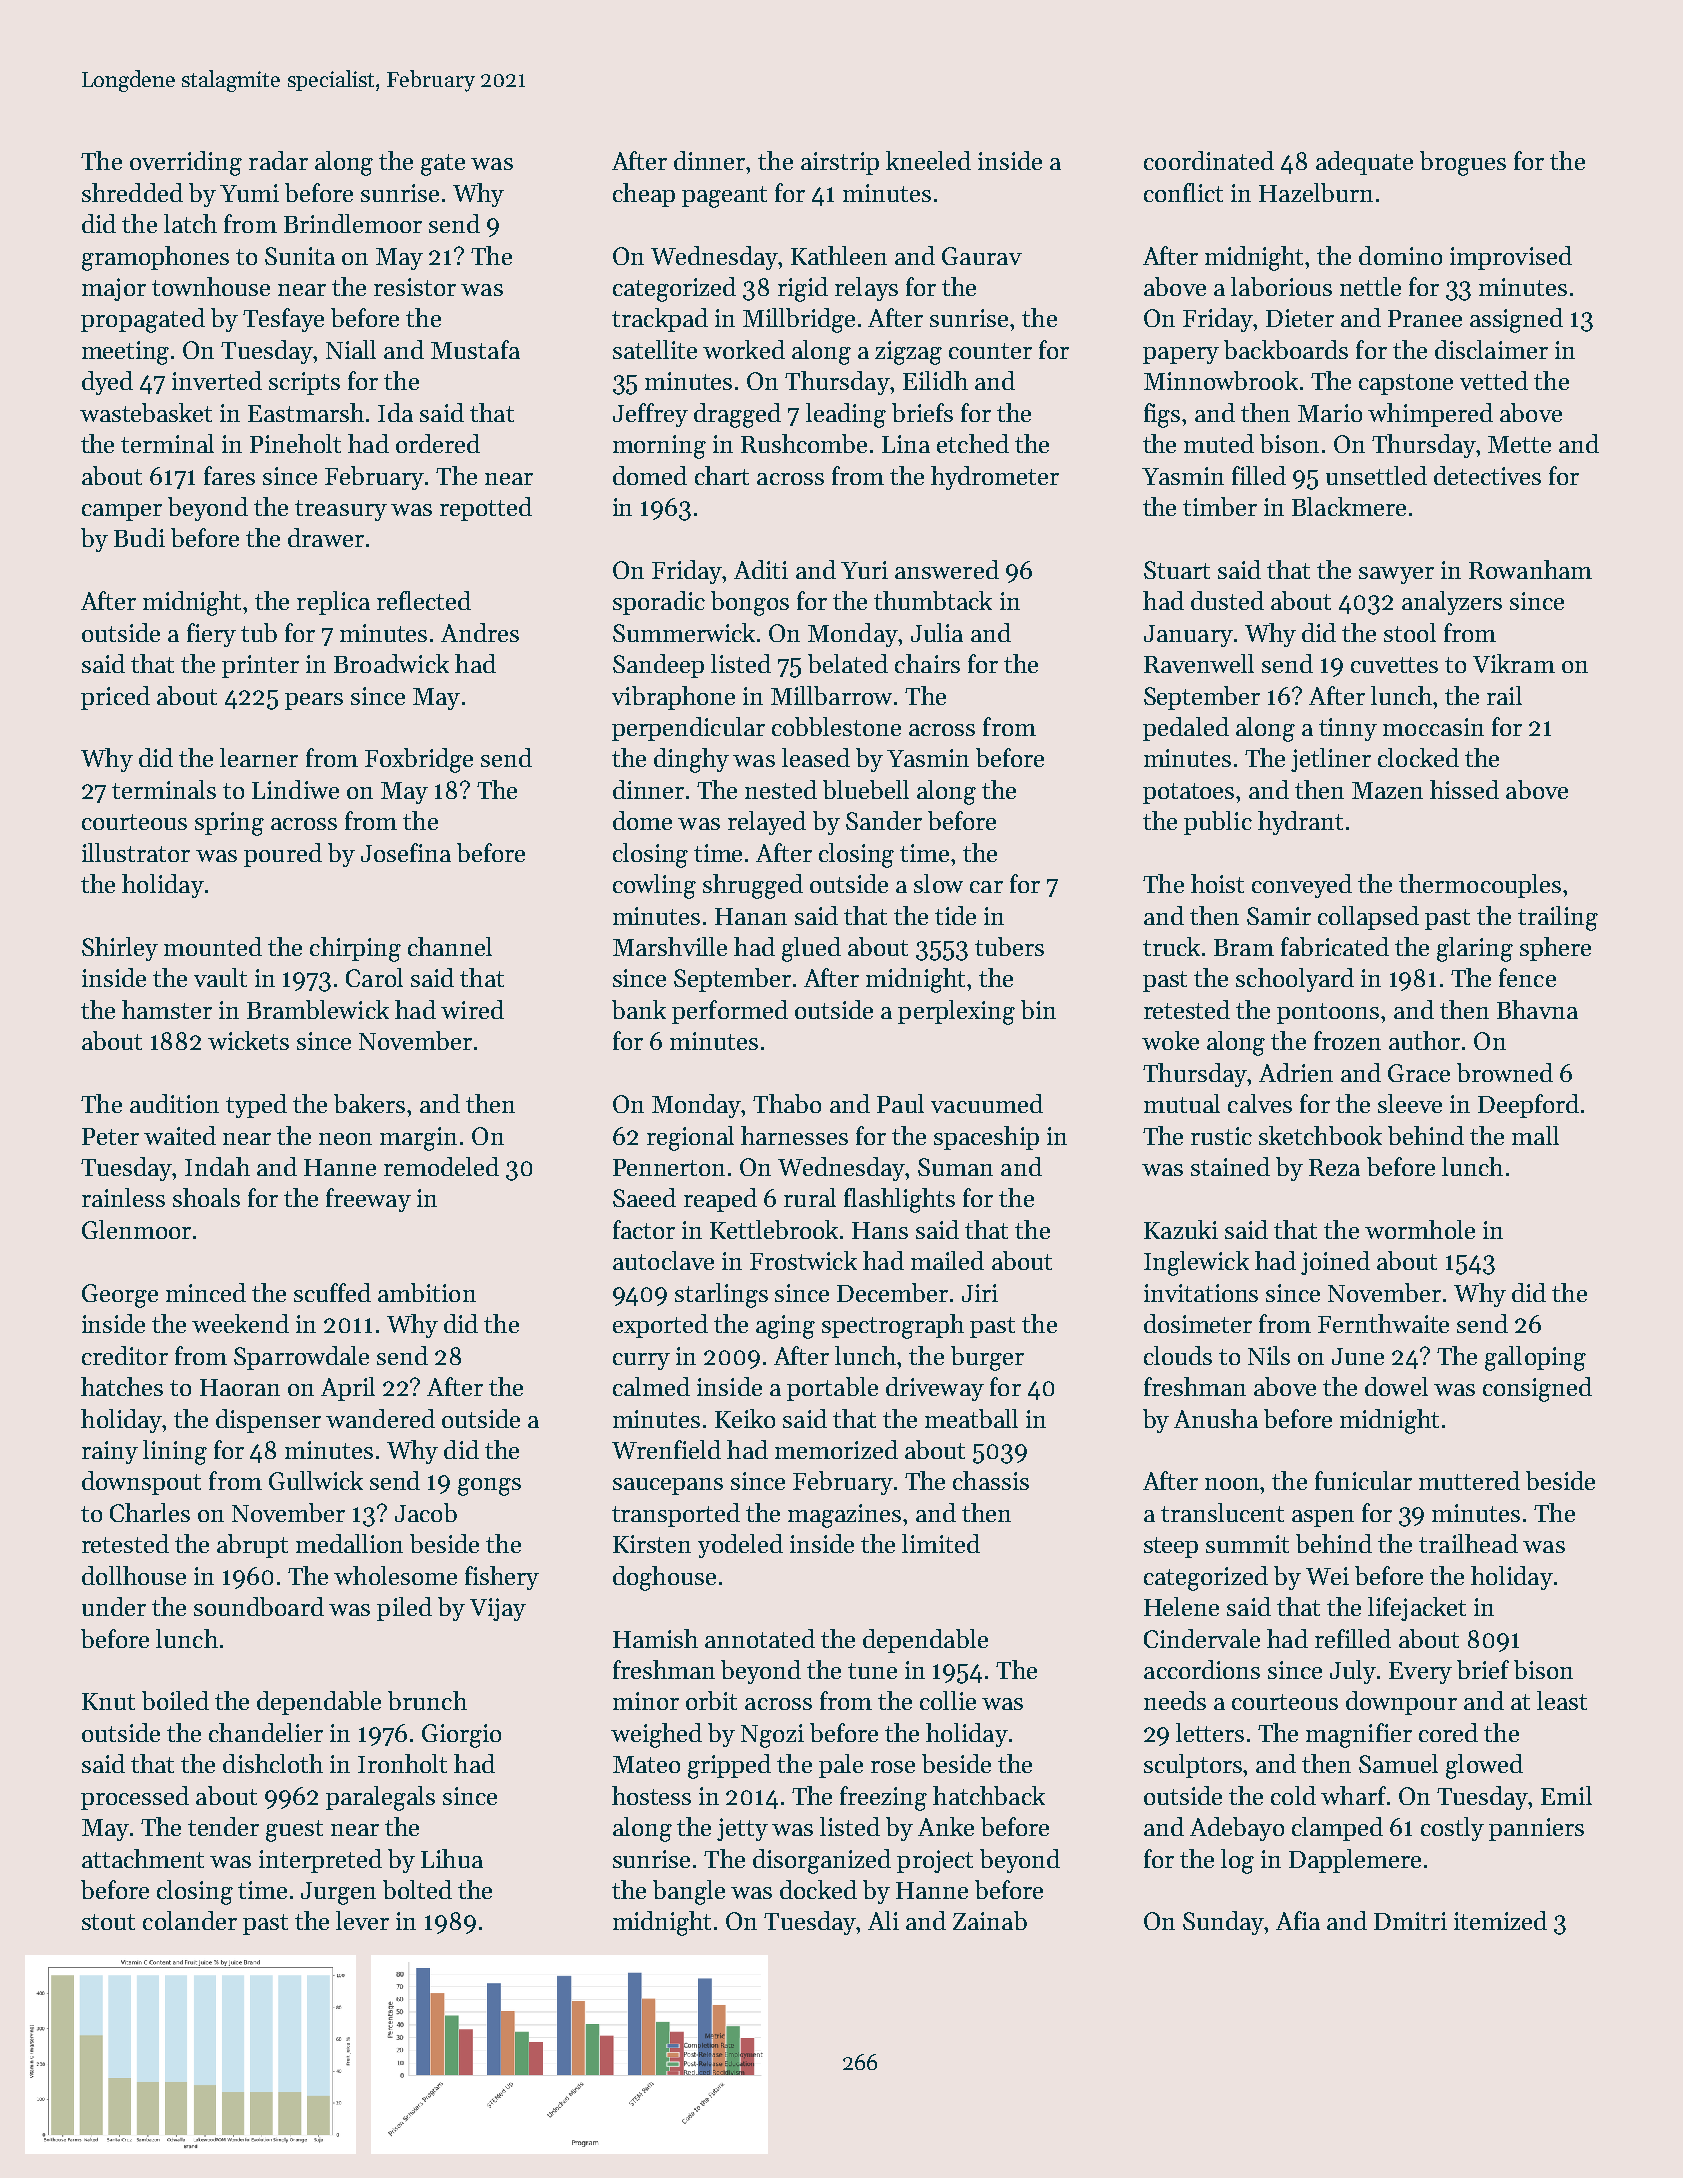  What do you see at coordinates (1417, 1609) in the page?
I see `lifejacket` at bounding box center [1417, 1609].
